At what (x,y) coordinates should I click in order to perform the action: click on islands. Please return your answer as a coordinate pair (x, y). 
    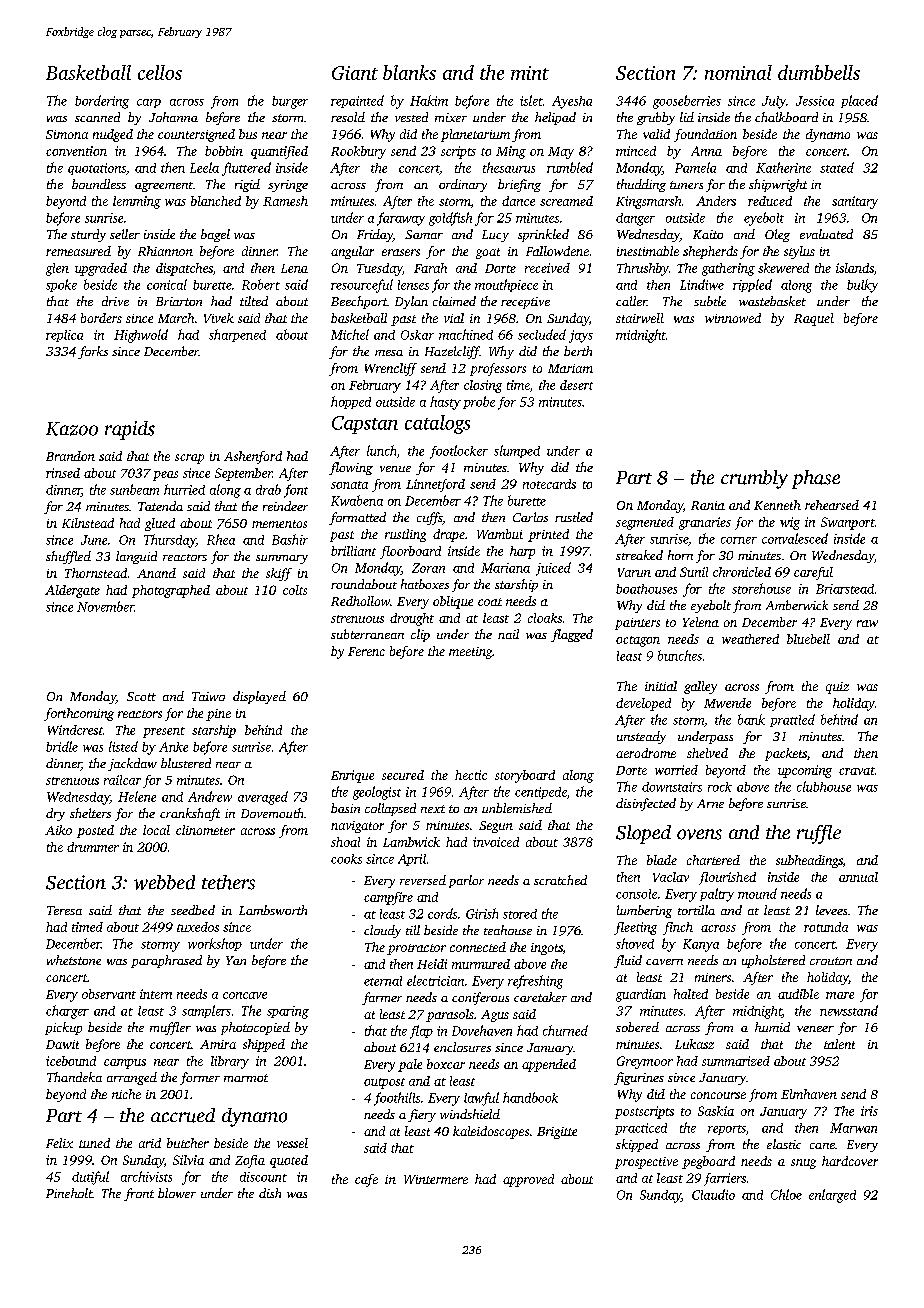
    Looking at the image, I should click on (855, 268).
